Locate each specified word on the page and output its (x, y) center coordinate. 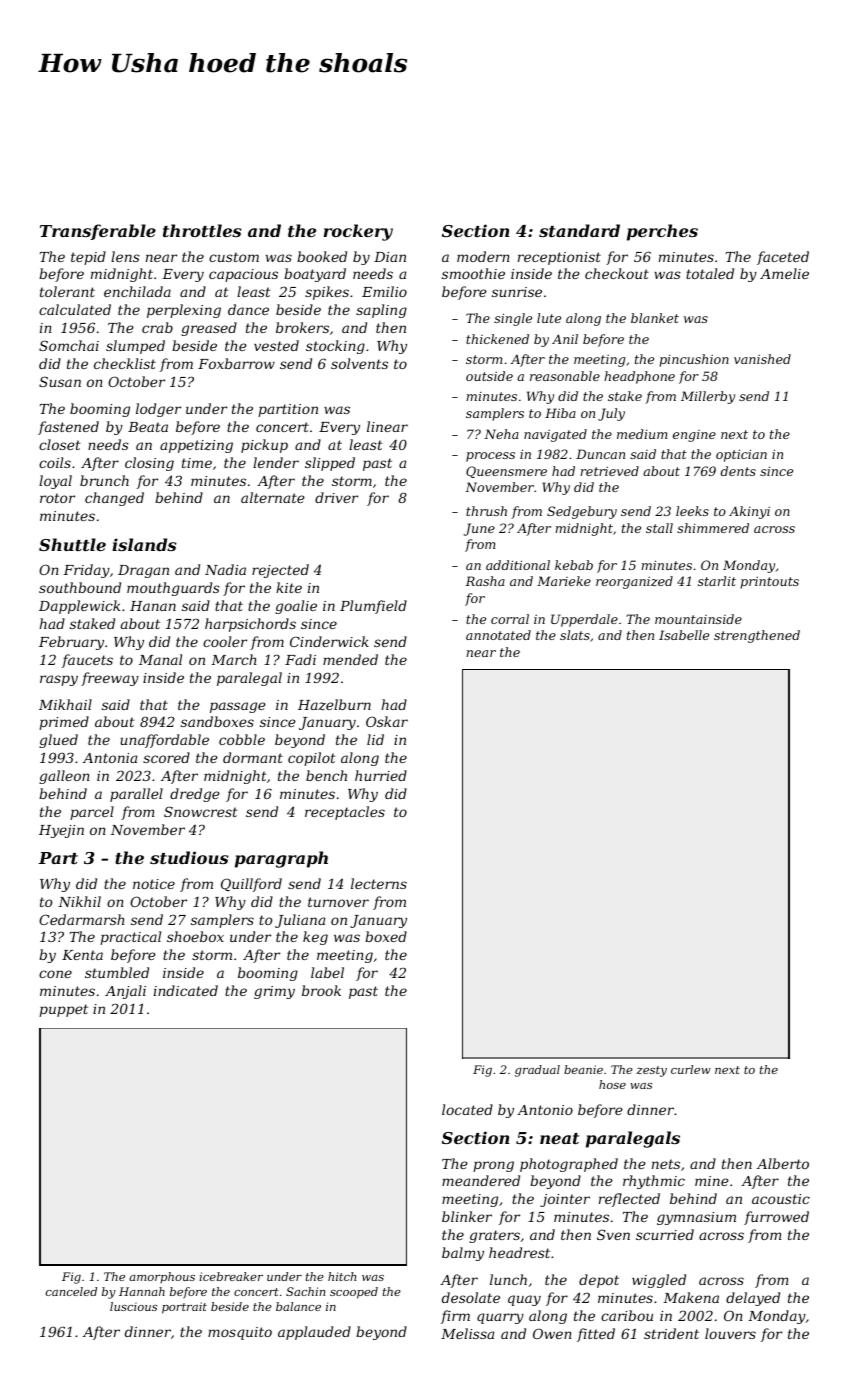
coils (55, 462)
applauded (314, 1333)
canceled (71, 1291)
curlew (691, 1069)
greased (209, 329)
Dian (390, 257)
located (467, 1109)
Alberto (783, 1163)
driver (336, 497)
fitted (596, 1335)
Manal (160, 659)
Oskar (387, 721)
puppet (63, 1010)
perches (662, 232)
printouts (769, 582)
